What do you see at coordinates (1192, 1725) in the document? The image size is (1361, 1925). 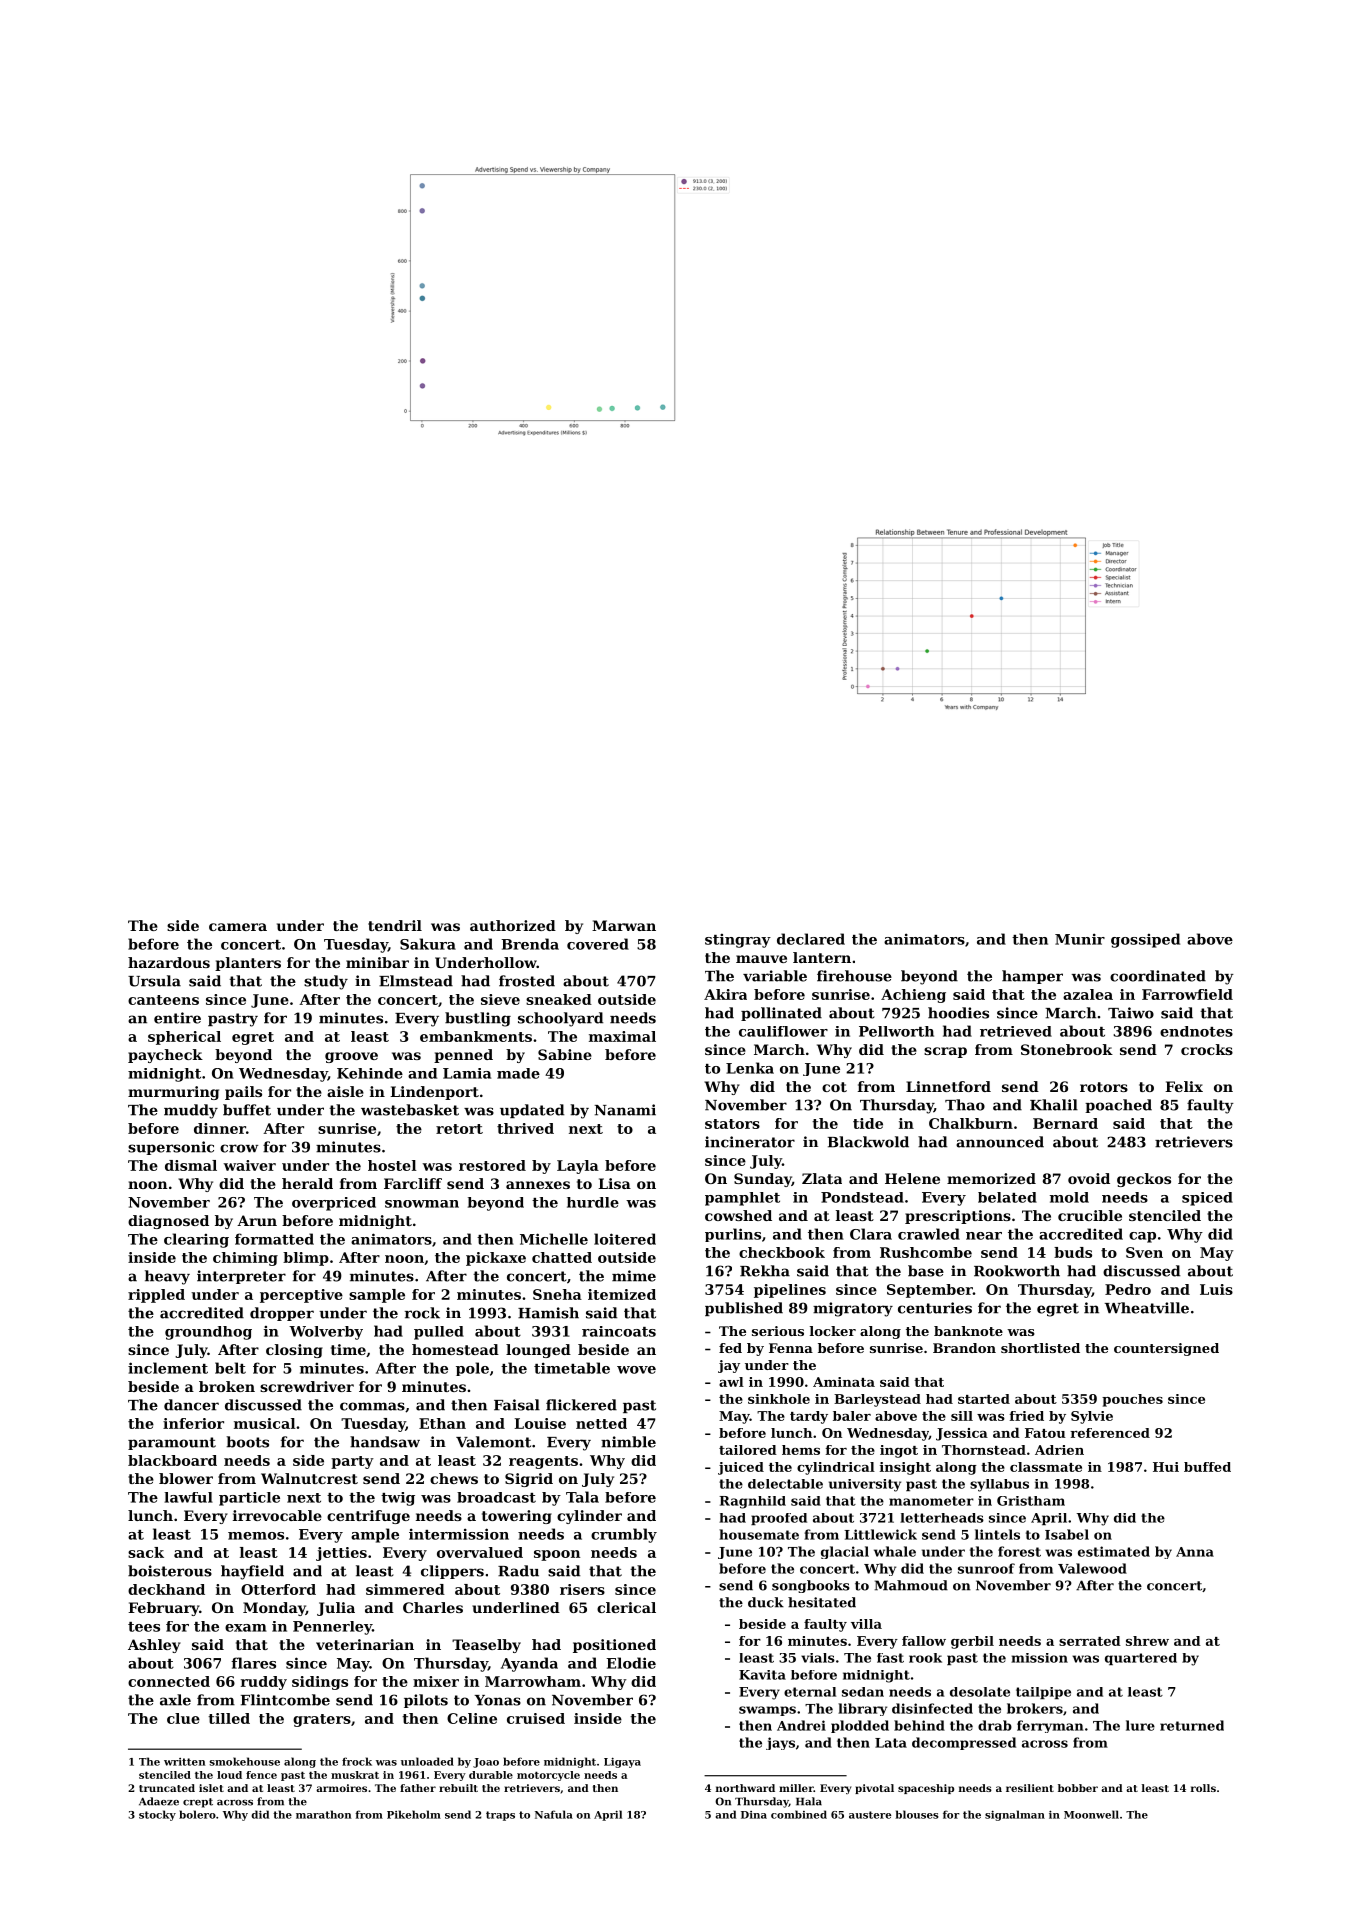 I see `returned` at bounding box center [1192, 1725].
